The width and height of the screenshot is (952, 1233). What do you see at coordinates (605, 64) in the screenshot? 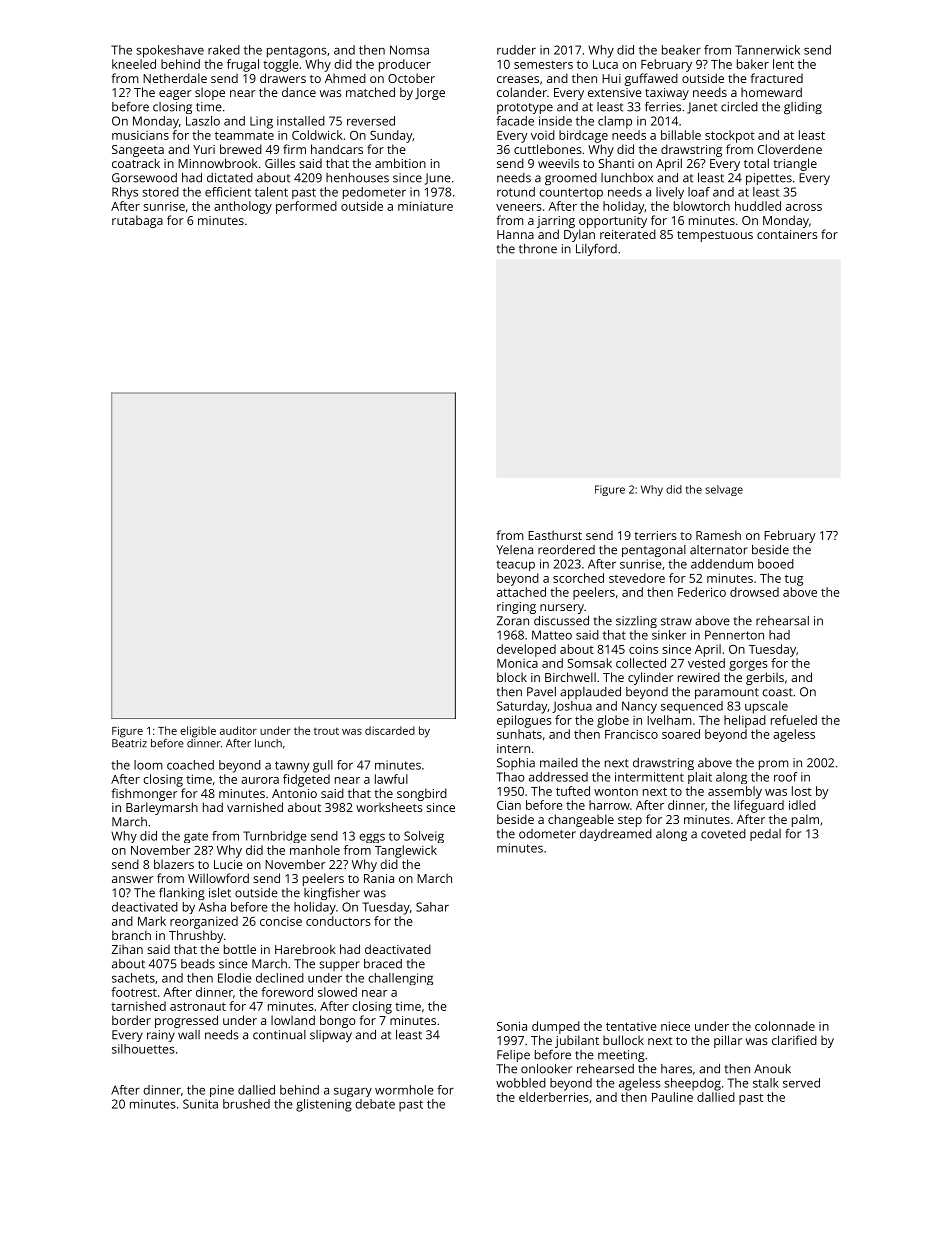
I see `Luca` at bounding box center [605, 64].
